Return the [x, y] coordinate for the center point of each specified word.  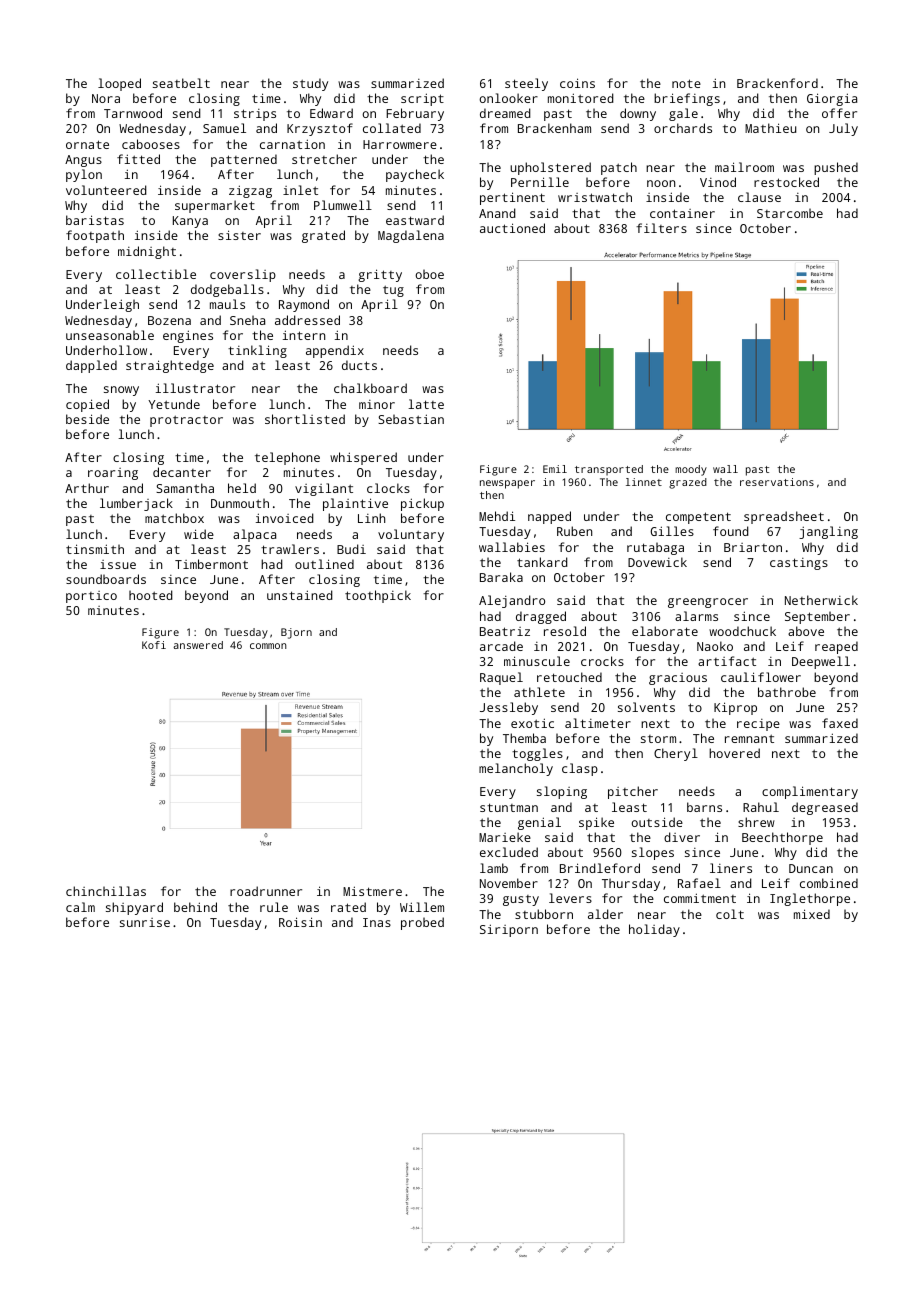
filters [661, 228]
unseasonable [110, 335]
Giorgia [832, 99]
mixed [812, 914]
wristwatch [595, 197]
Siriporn [509, 930]
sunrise [145, 922]
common [268, 646]
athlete [539, 692]
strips [255, 115]
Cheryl [676, 754]
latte [426, 404]
